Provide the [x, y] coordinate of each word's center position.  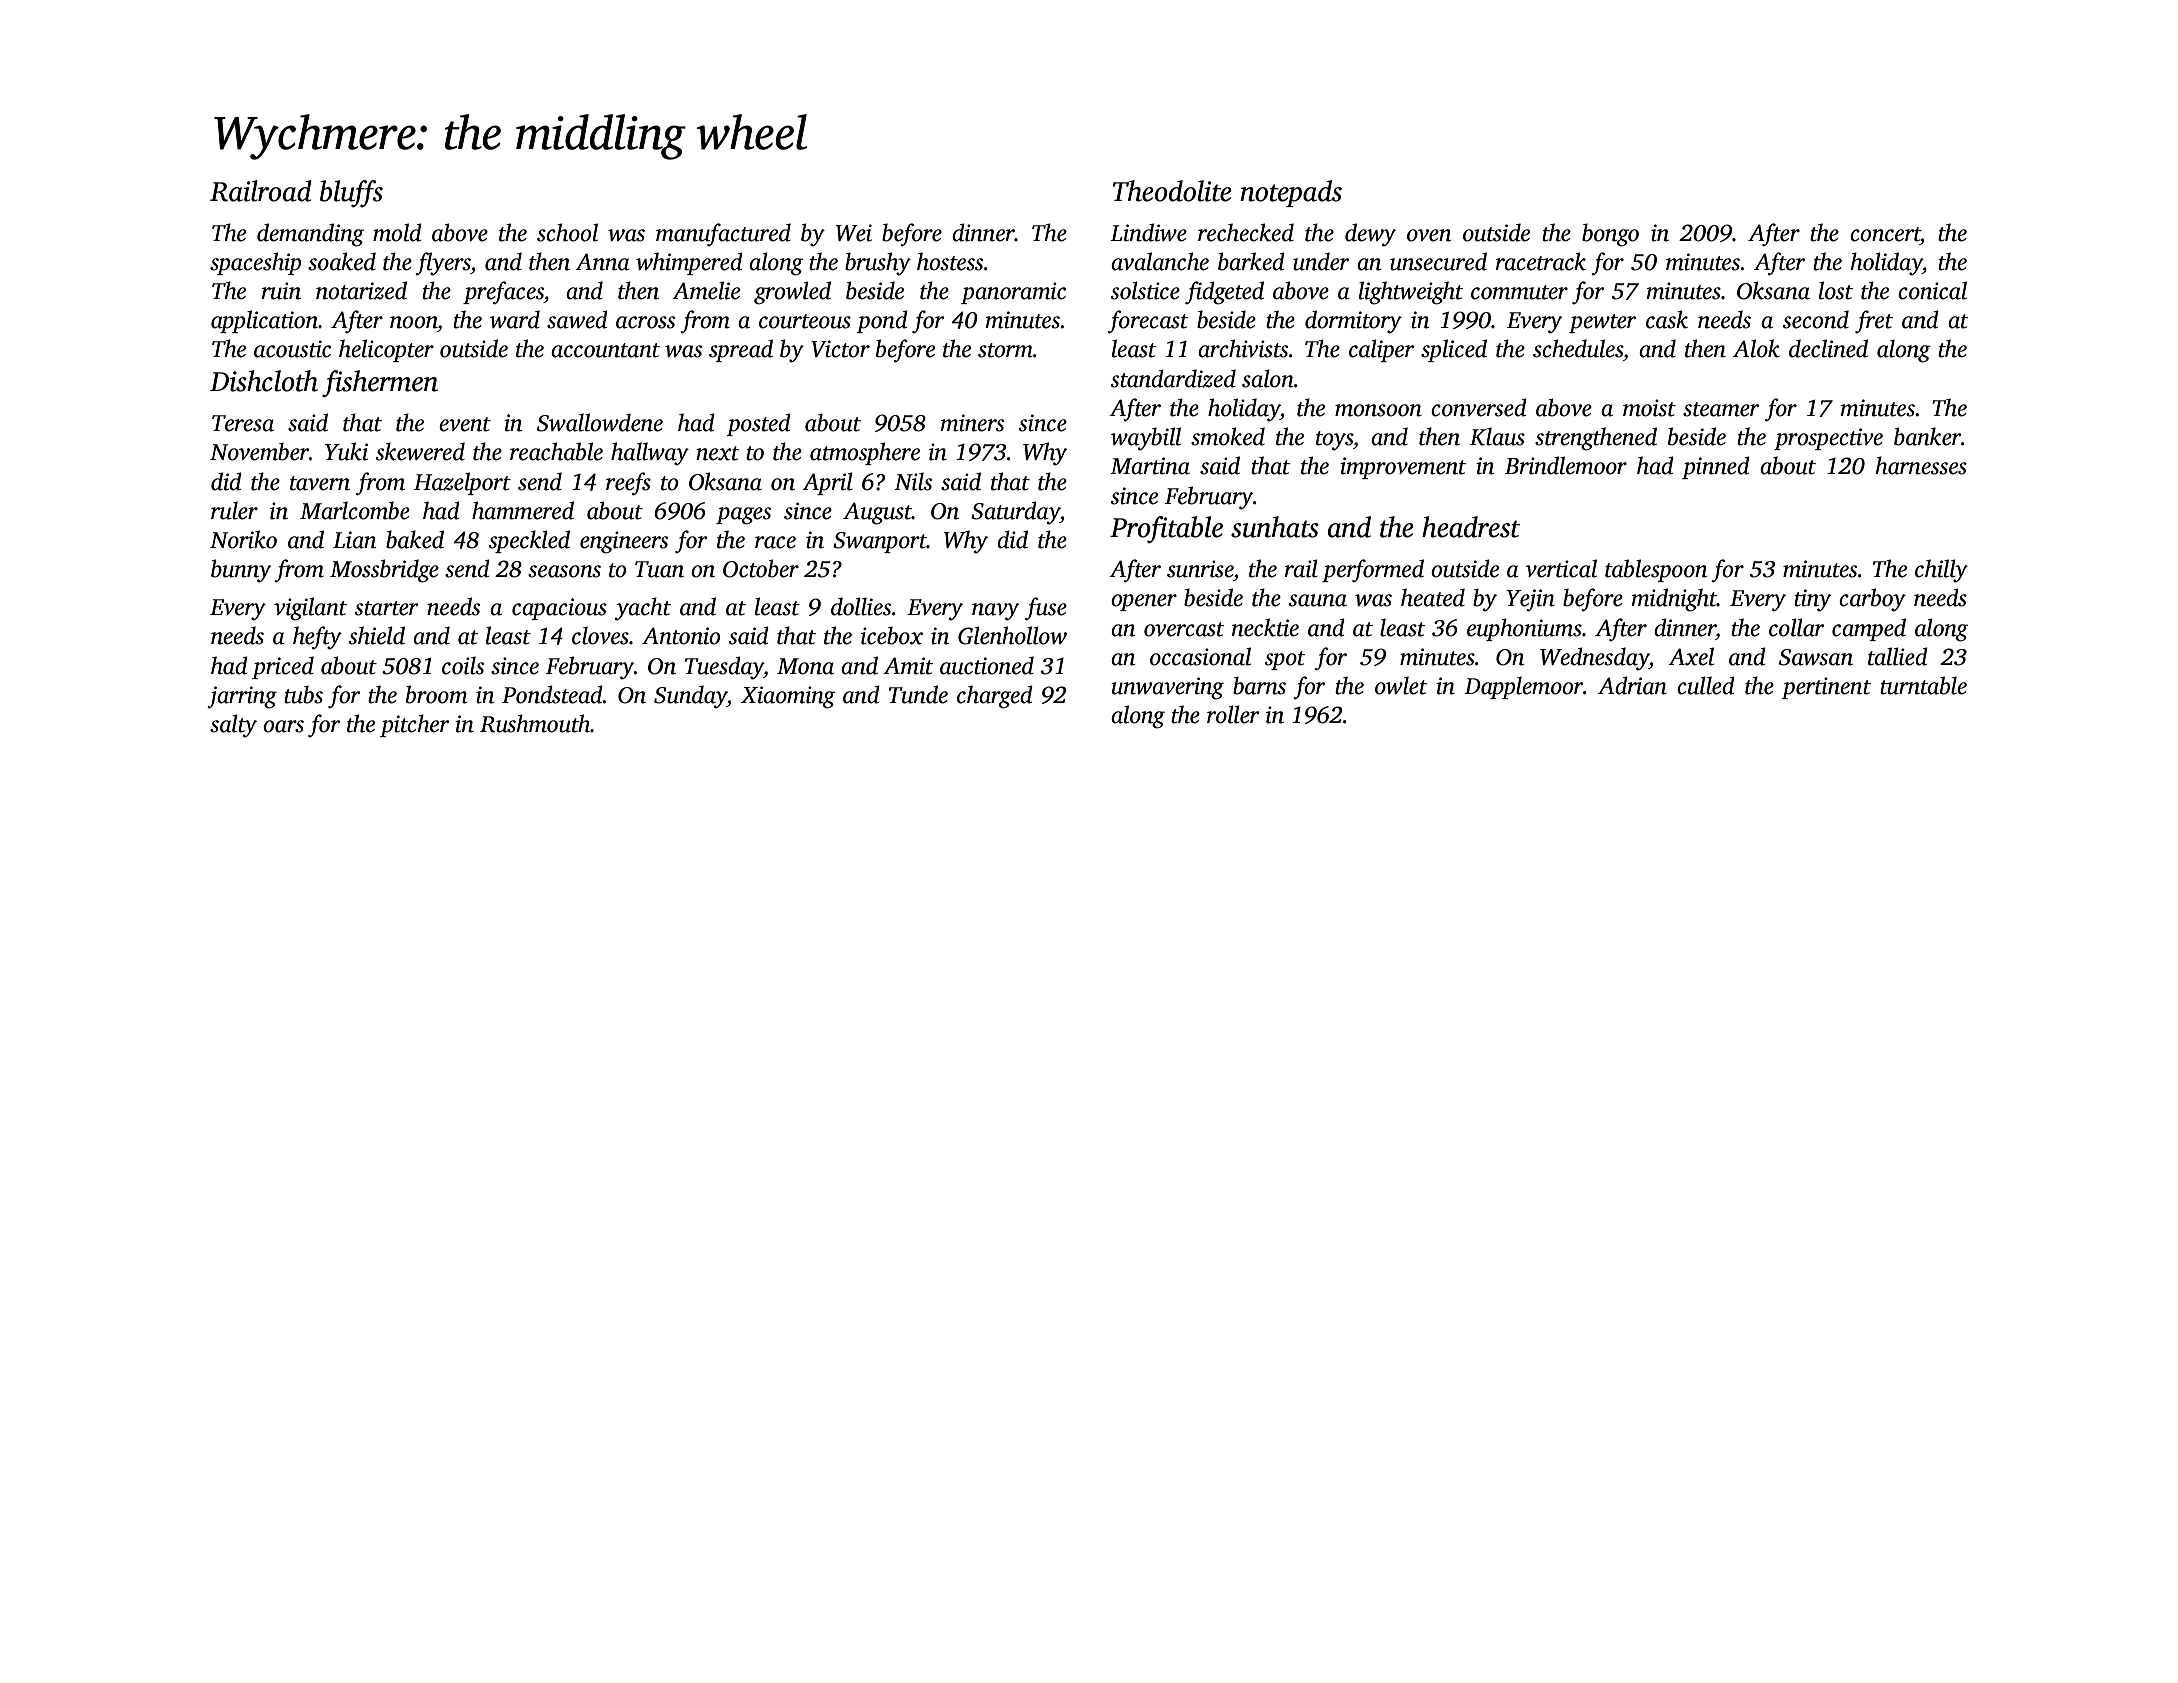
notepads [1291, 193]
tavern [320, 483]
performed [1373, 571]
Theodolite [1172, 191]
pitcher [414, 725]
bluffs [351, 194]
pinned [1716, 467]
